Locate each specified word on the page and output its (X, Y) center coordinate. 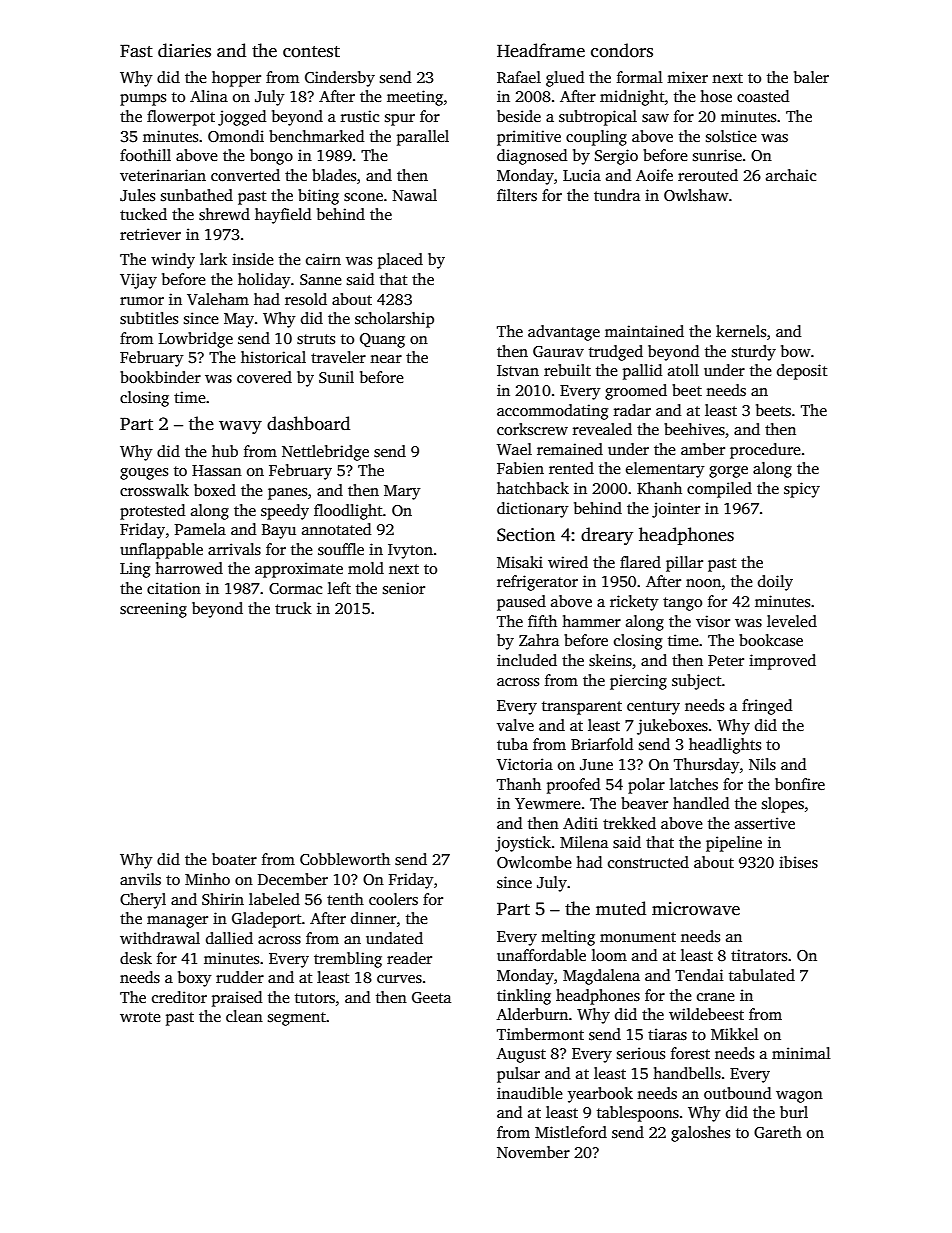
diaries (184, 50)
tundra (617, 195)
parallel (423, 138)
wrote (140, 1017)
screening (153, 610)
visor (713, 621)
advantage (564, 333)
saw (655, 118)
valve (515, 725)
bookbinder (160, 377)
